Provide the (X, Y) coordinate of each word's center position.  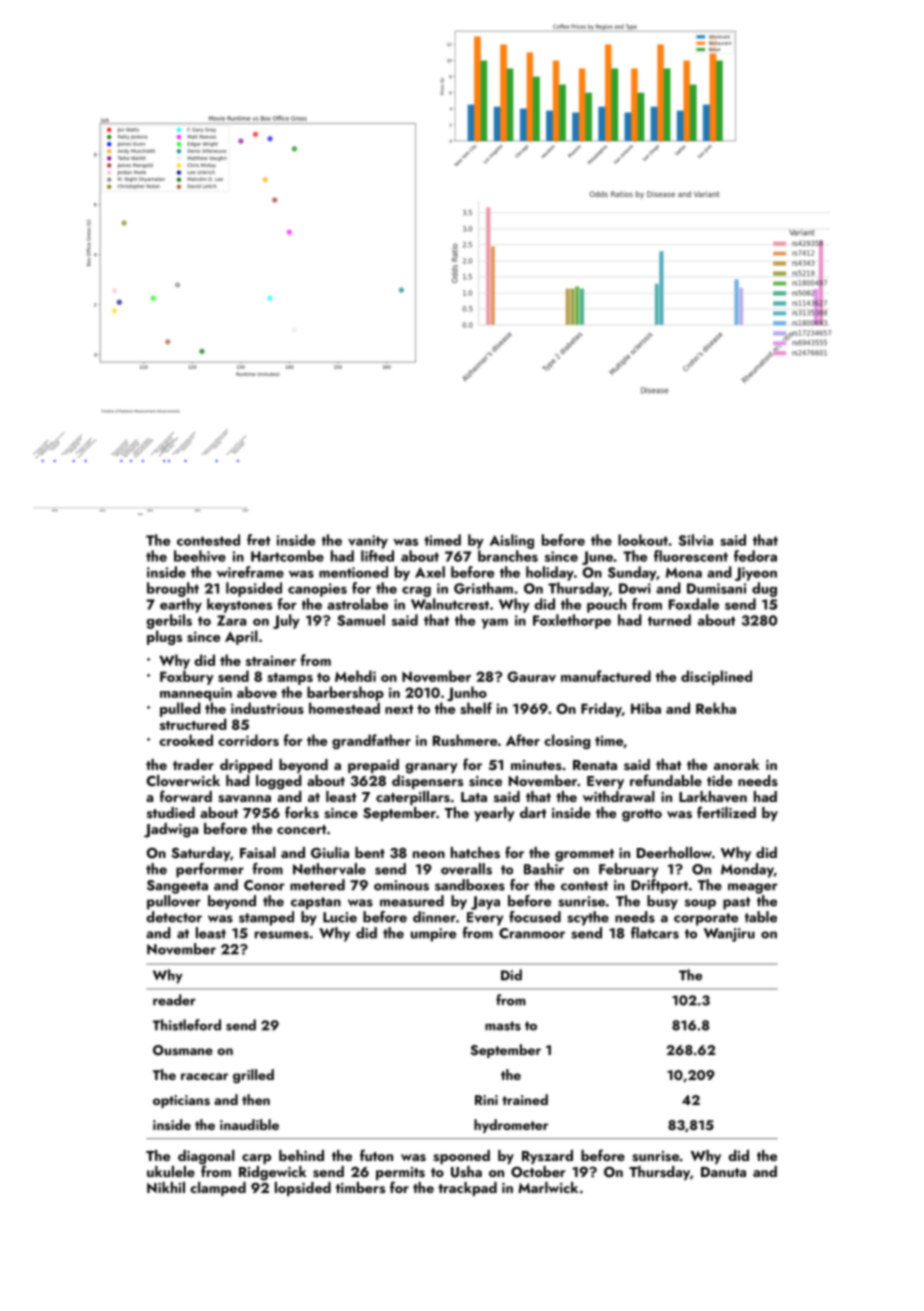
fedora (755, 556)
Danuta (723, 1172)
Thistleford (187, 1025)
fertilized (726, 812)
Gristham (483, 588)
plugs (164, 637)
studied (171, 812)
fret (258, 540)
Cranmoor (532, 933)
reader (174, 1000)
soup (700, 904)
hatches (475, 853)
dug (764, 589)
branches (508, 556)
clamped (218, 1189)
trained (525, 1099)
